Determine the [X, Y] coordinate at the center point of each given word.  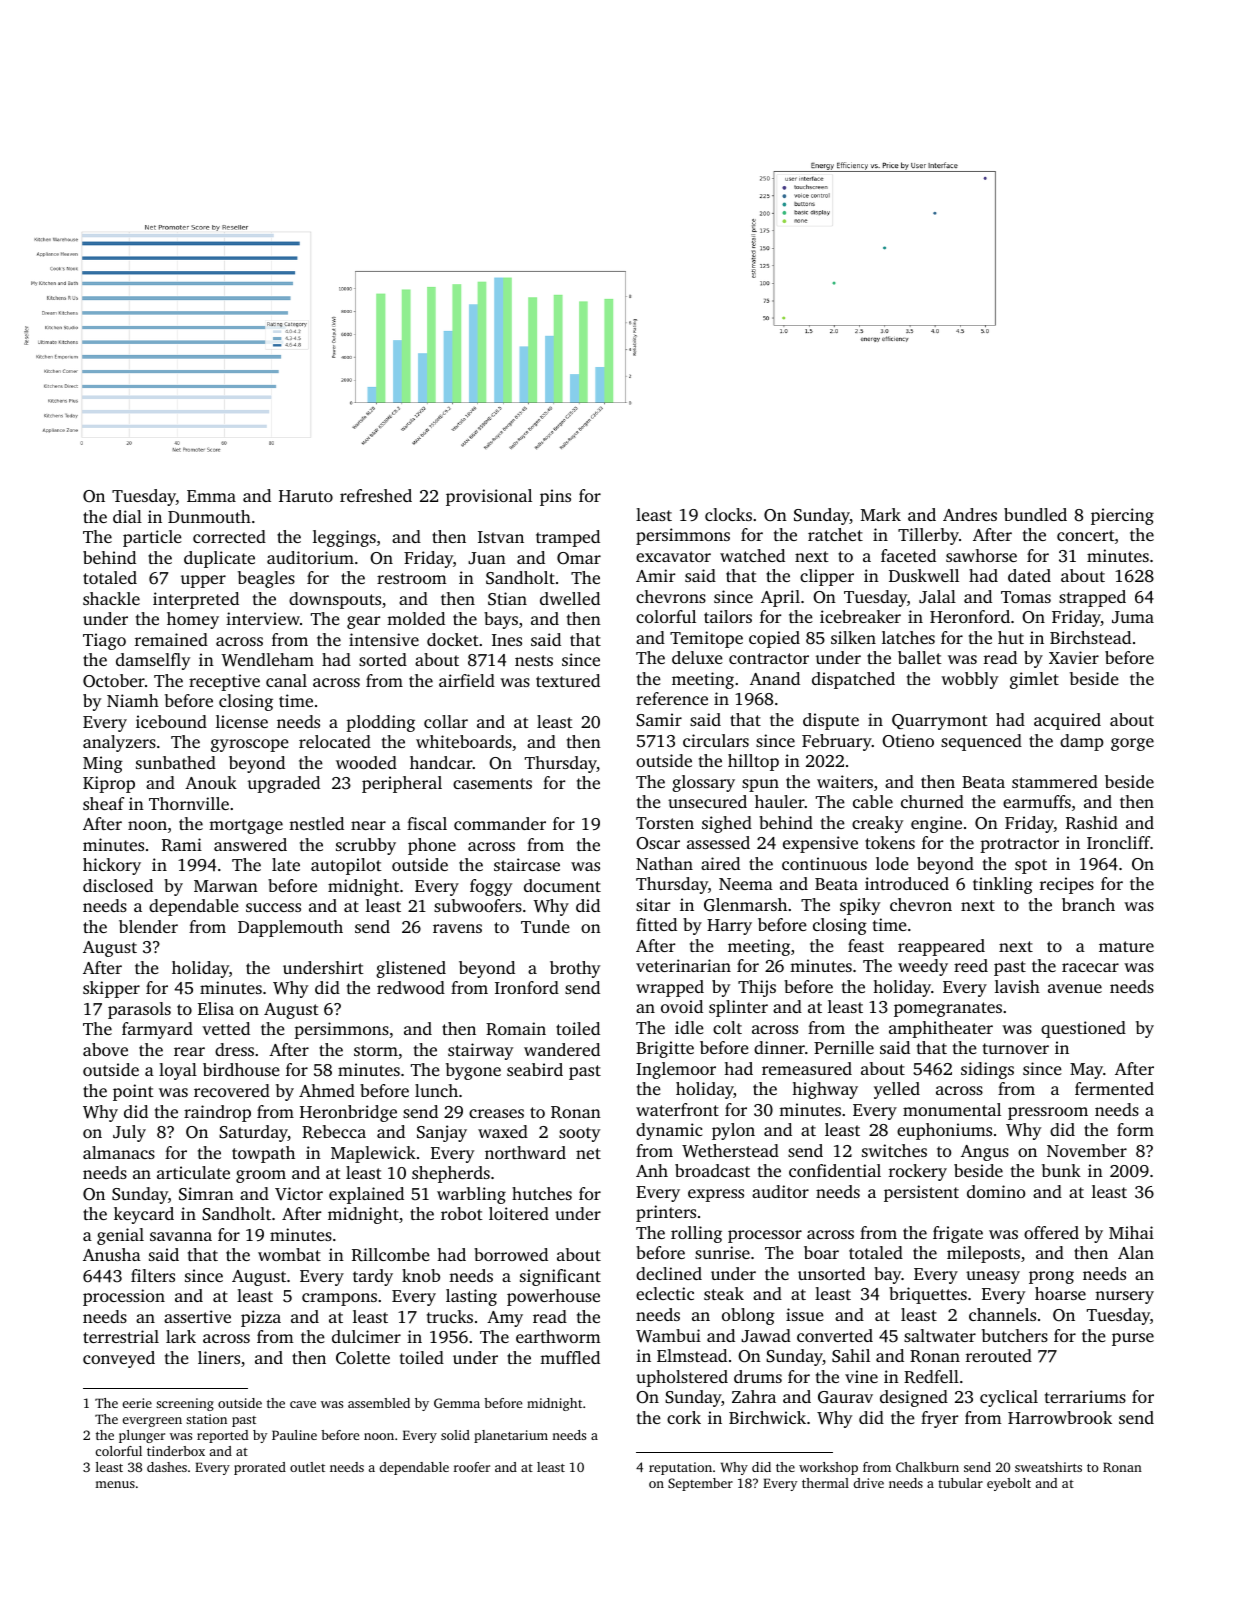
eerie [137, 1403]
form [1135, 1129]
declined [669, 1273]
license [242, 721]
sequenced [981, 742]
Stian [507, 599]
